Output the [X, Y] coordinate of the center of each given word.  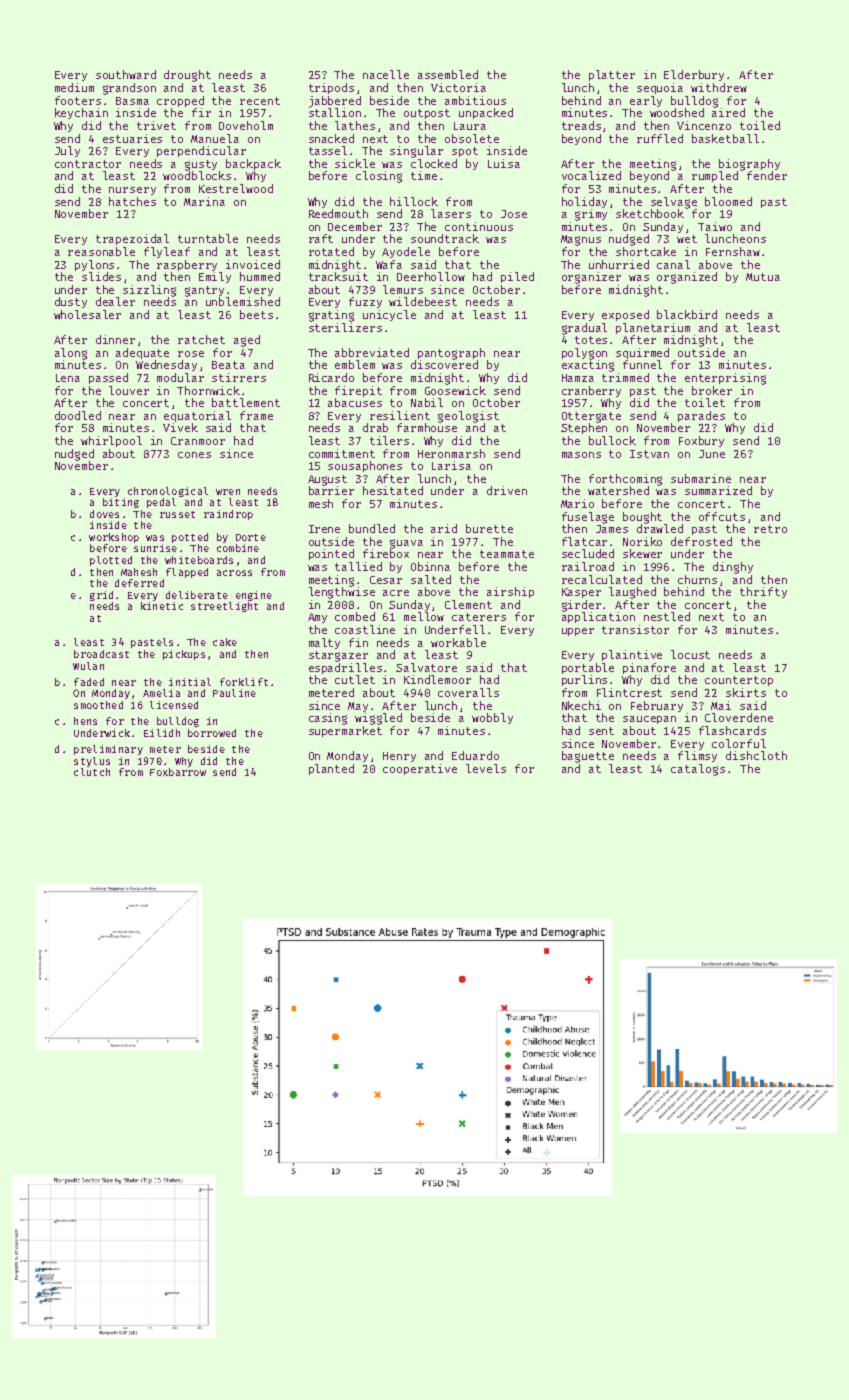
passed [108, 378]
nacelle [386, 74]
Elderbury [694, 75]
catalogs [698, 770]
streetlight [224, 607]
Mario [577, 503]
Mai [721, 705]
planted [331, 769]
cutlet [355, 679]
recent [260, 101]
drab [375, 427]
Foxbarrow [178, 772]
